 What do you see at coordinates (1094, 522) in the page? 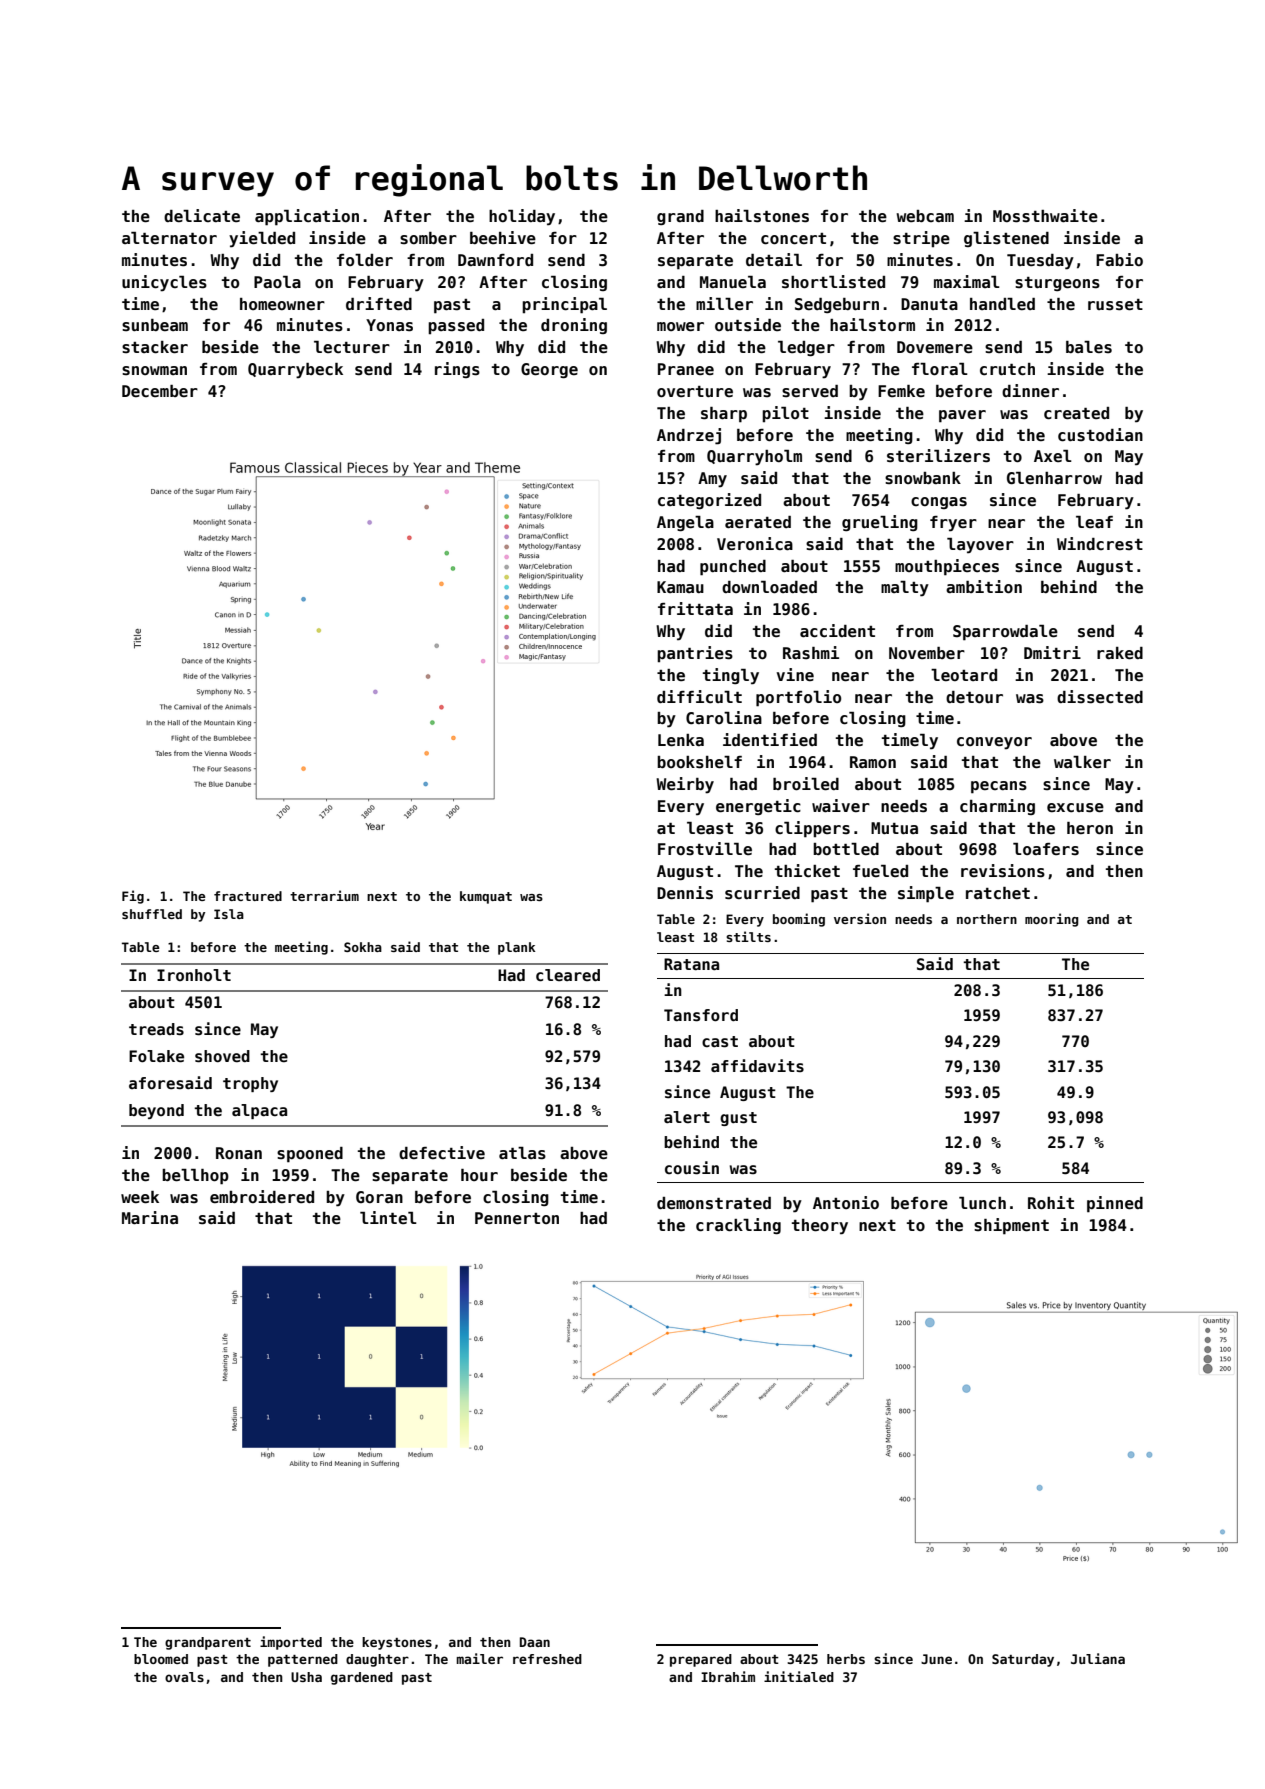
I see `leaf` at bounding box center [1094, 522].
